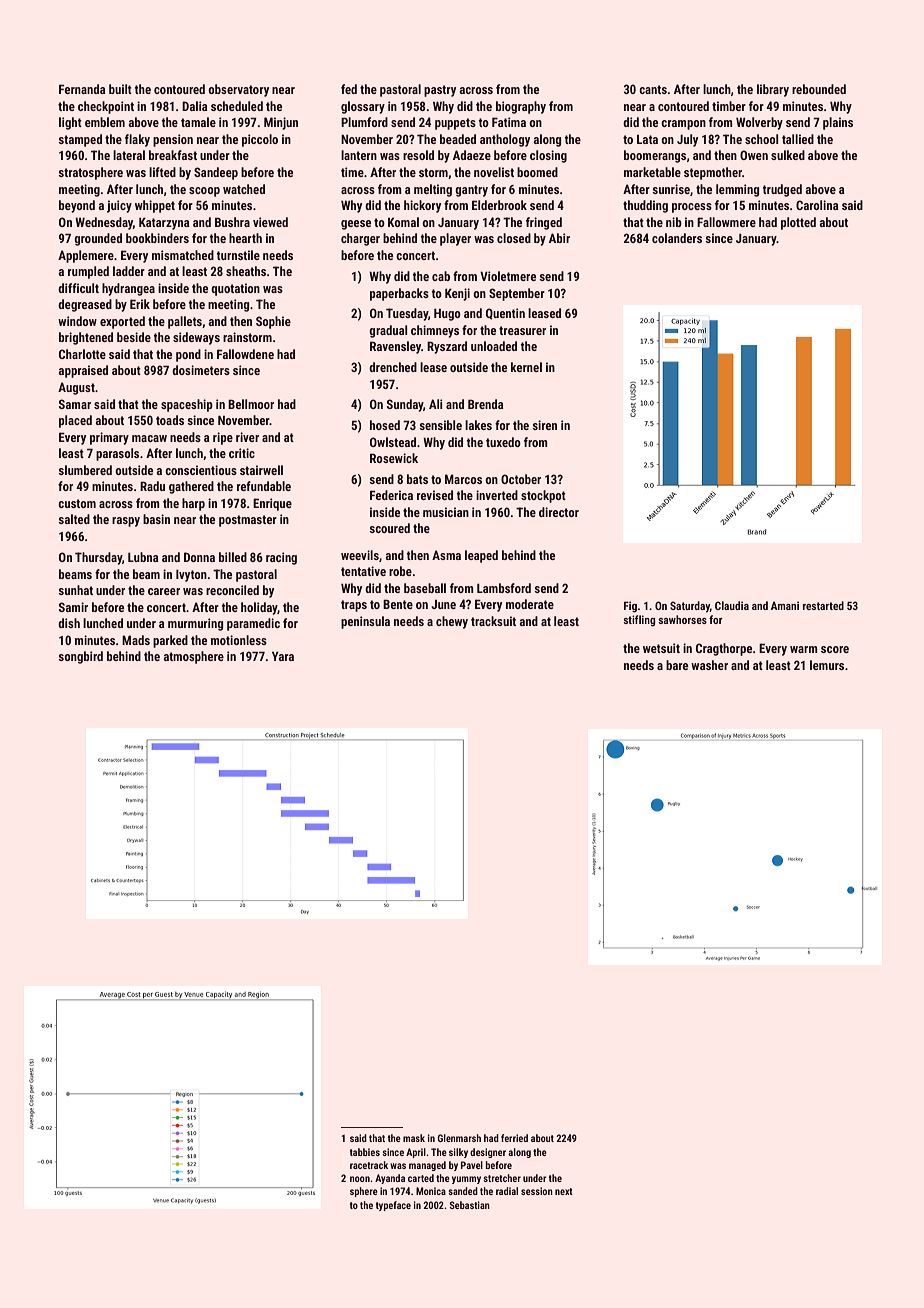 This page has width=924, height=1308. Describe the element at coordinates (393, 367) in the page. I see `drenched` at that location.
